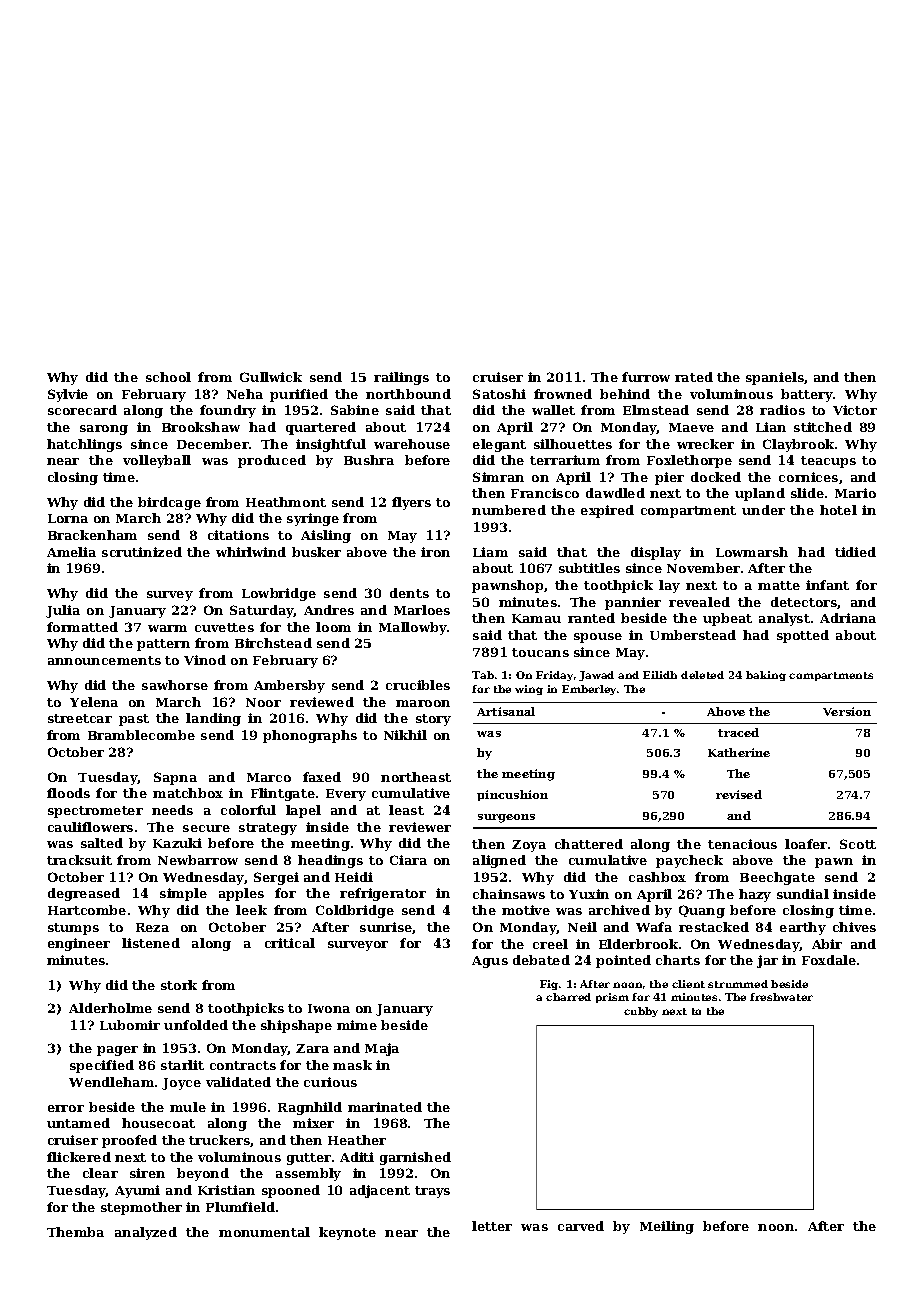 This screenshot has height=1308, width=924. Describe the element at coordinates (289, 686) in the screenshot. I see `Ambersby` at that location.
